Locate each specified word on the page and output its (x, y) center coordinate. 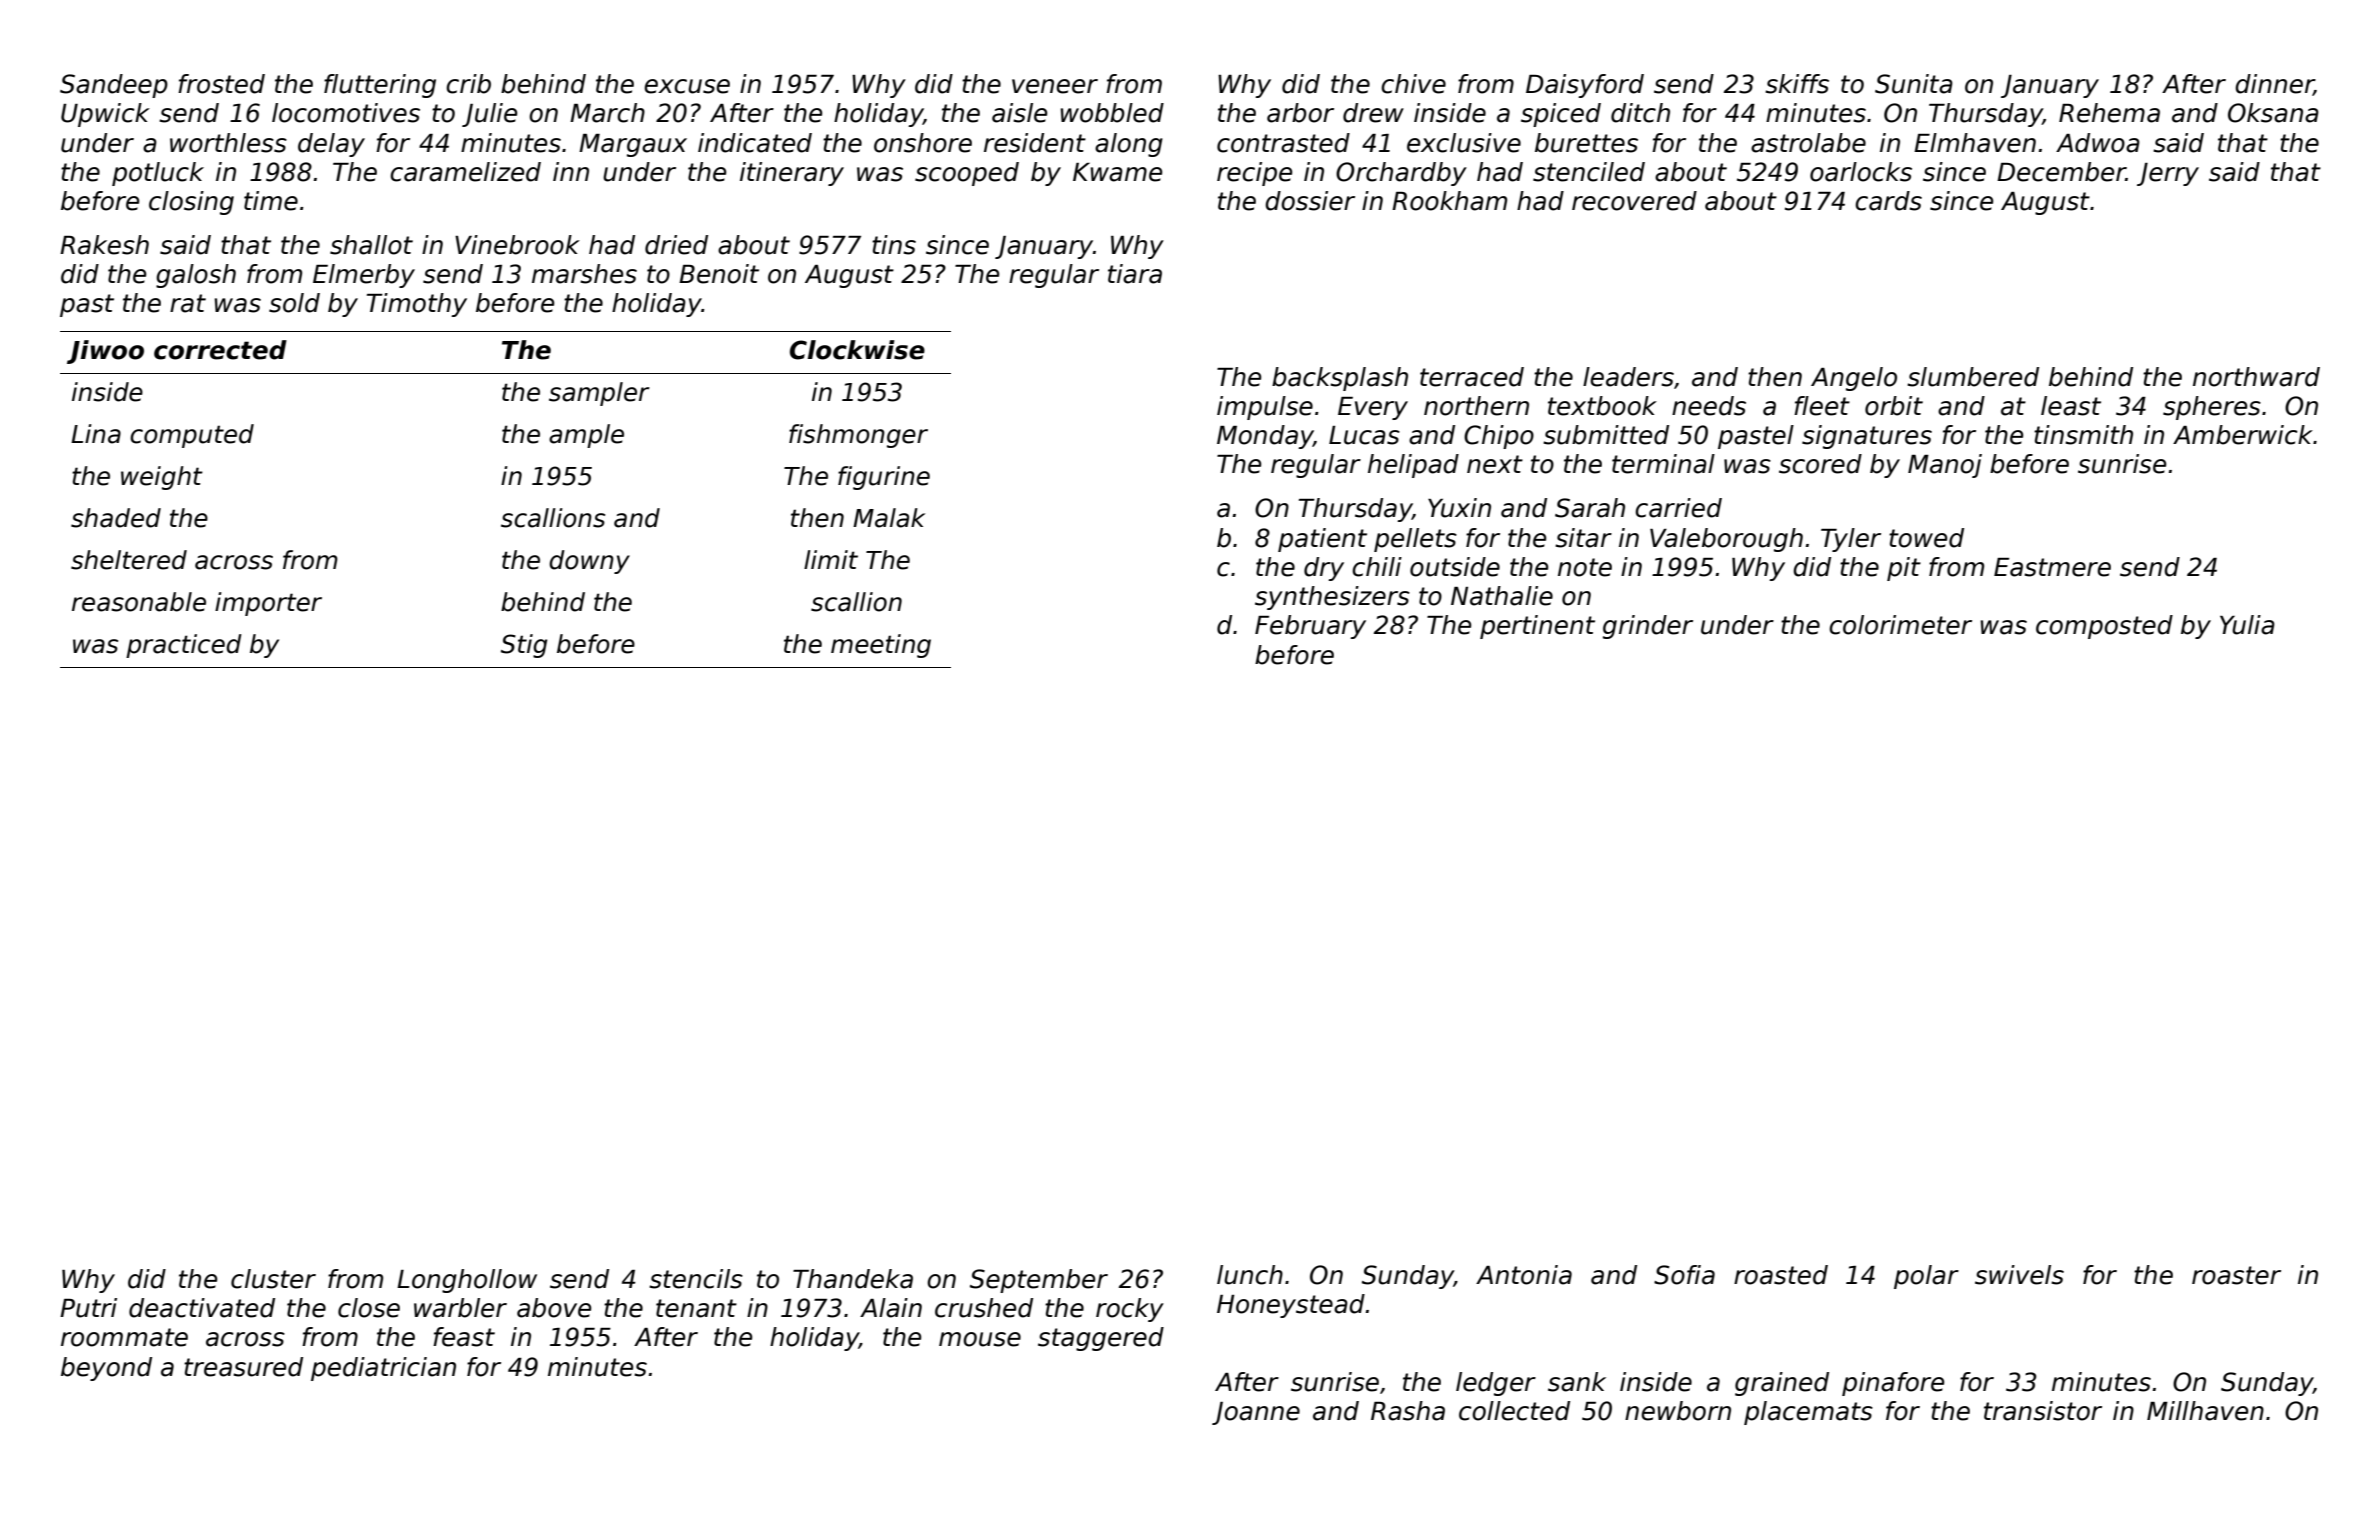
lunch (1250, 1275)
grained (1782, 1384)
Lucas (1364, 435)
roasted (1781, 1275)
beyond (106, 1369)
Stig (524, 646)
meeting (881, 646)
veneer (1055, 86)
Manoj (1945, 466)
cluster (273, 1279)
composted (2104, 627)
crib (468, 84)
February (1310, 627)
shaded (116, 518)
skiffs (1797, 84)
